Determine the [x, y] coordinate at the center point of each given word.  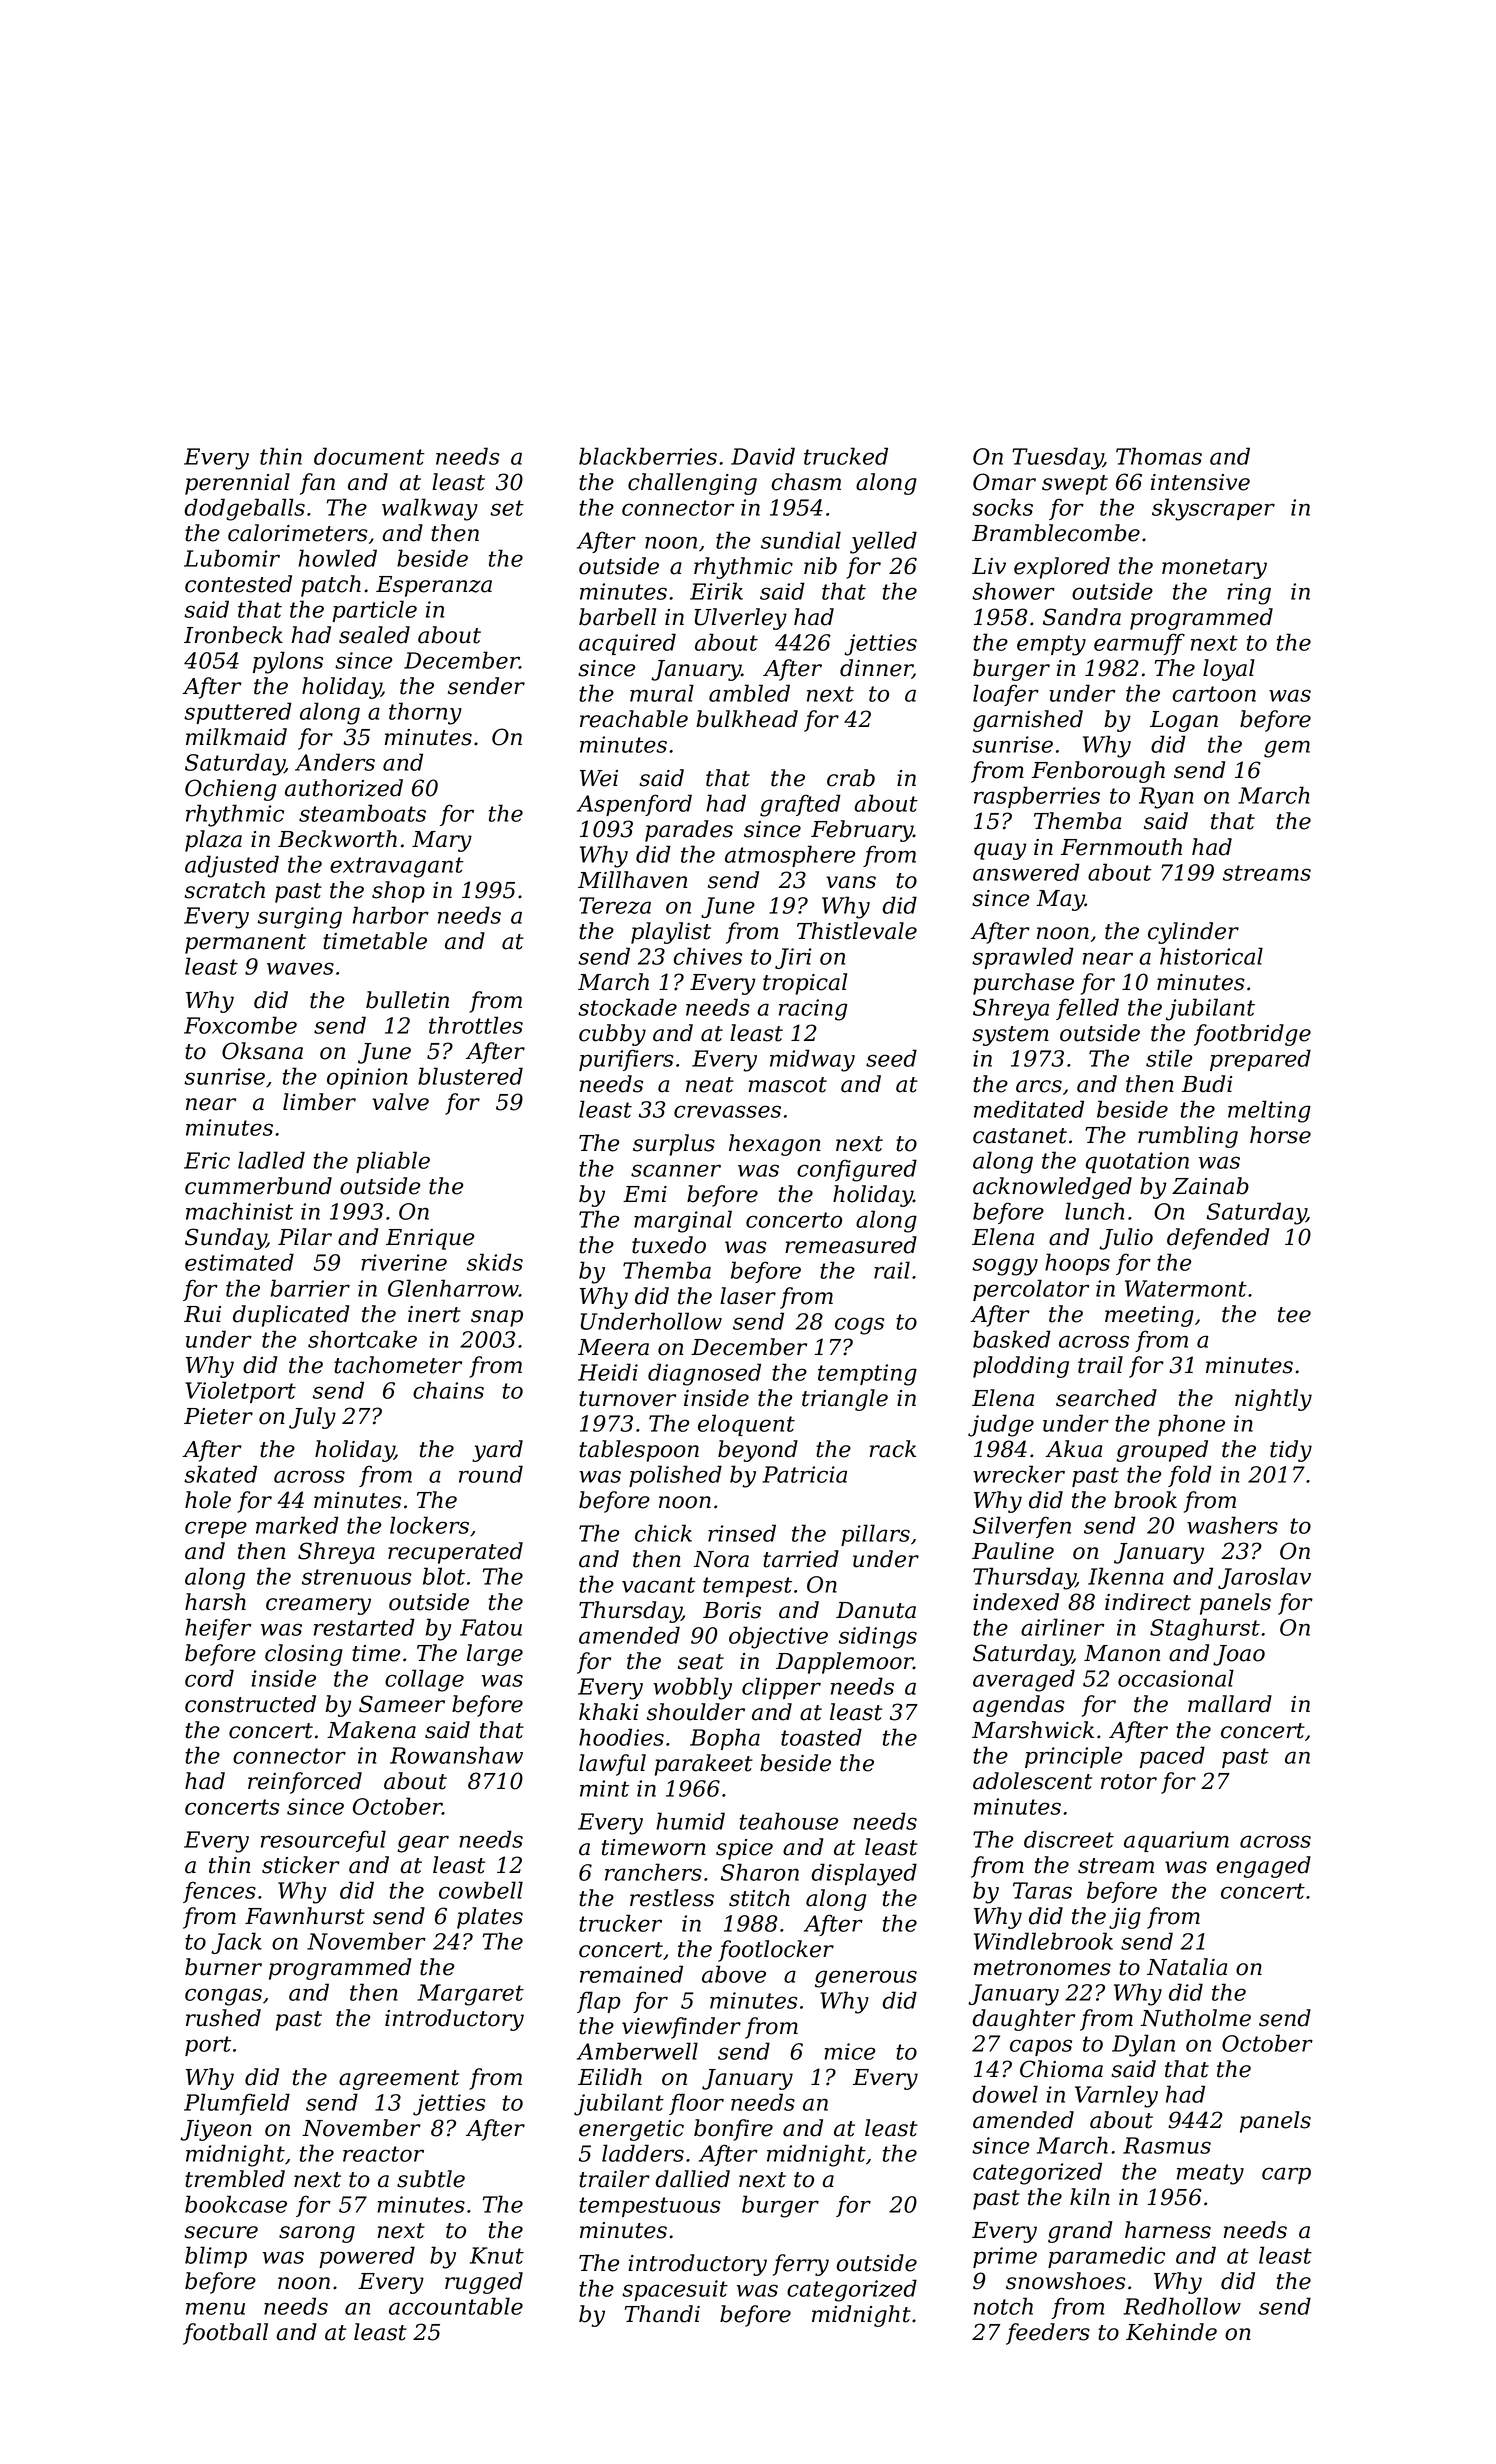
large [495, 1655]
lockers [429, 1525]
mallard [1230, 1704]
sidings [878, 1637]
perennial [237, 484]
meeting [1149, 1316]
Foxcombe [240, 1025]
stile [1169, 1058]
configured [857, 1170]
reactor [383, 2154]
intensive [1200, 482]
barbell [617, 617]
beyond [758, 1451]
